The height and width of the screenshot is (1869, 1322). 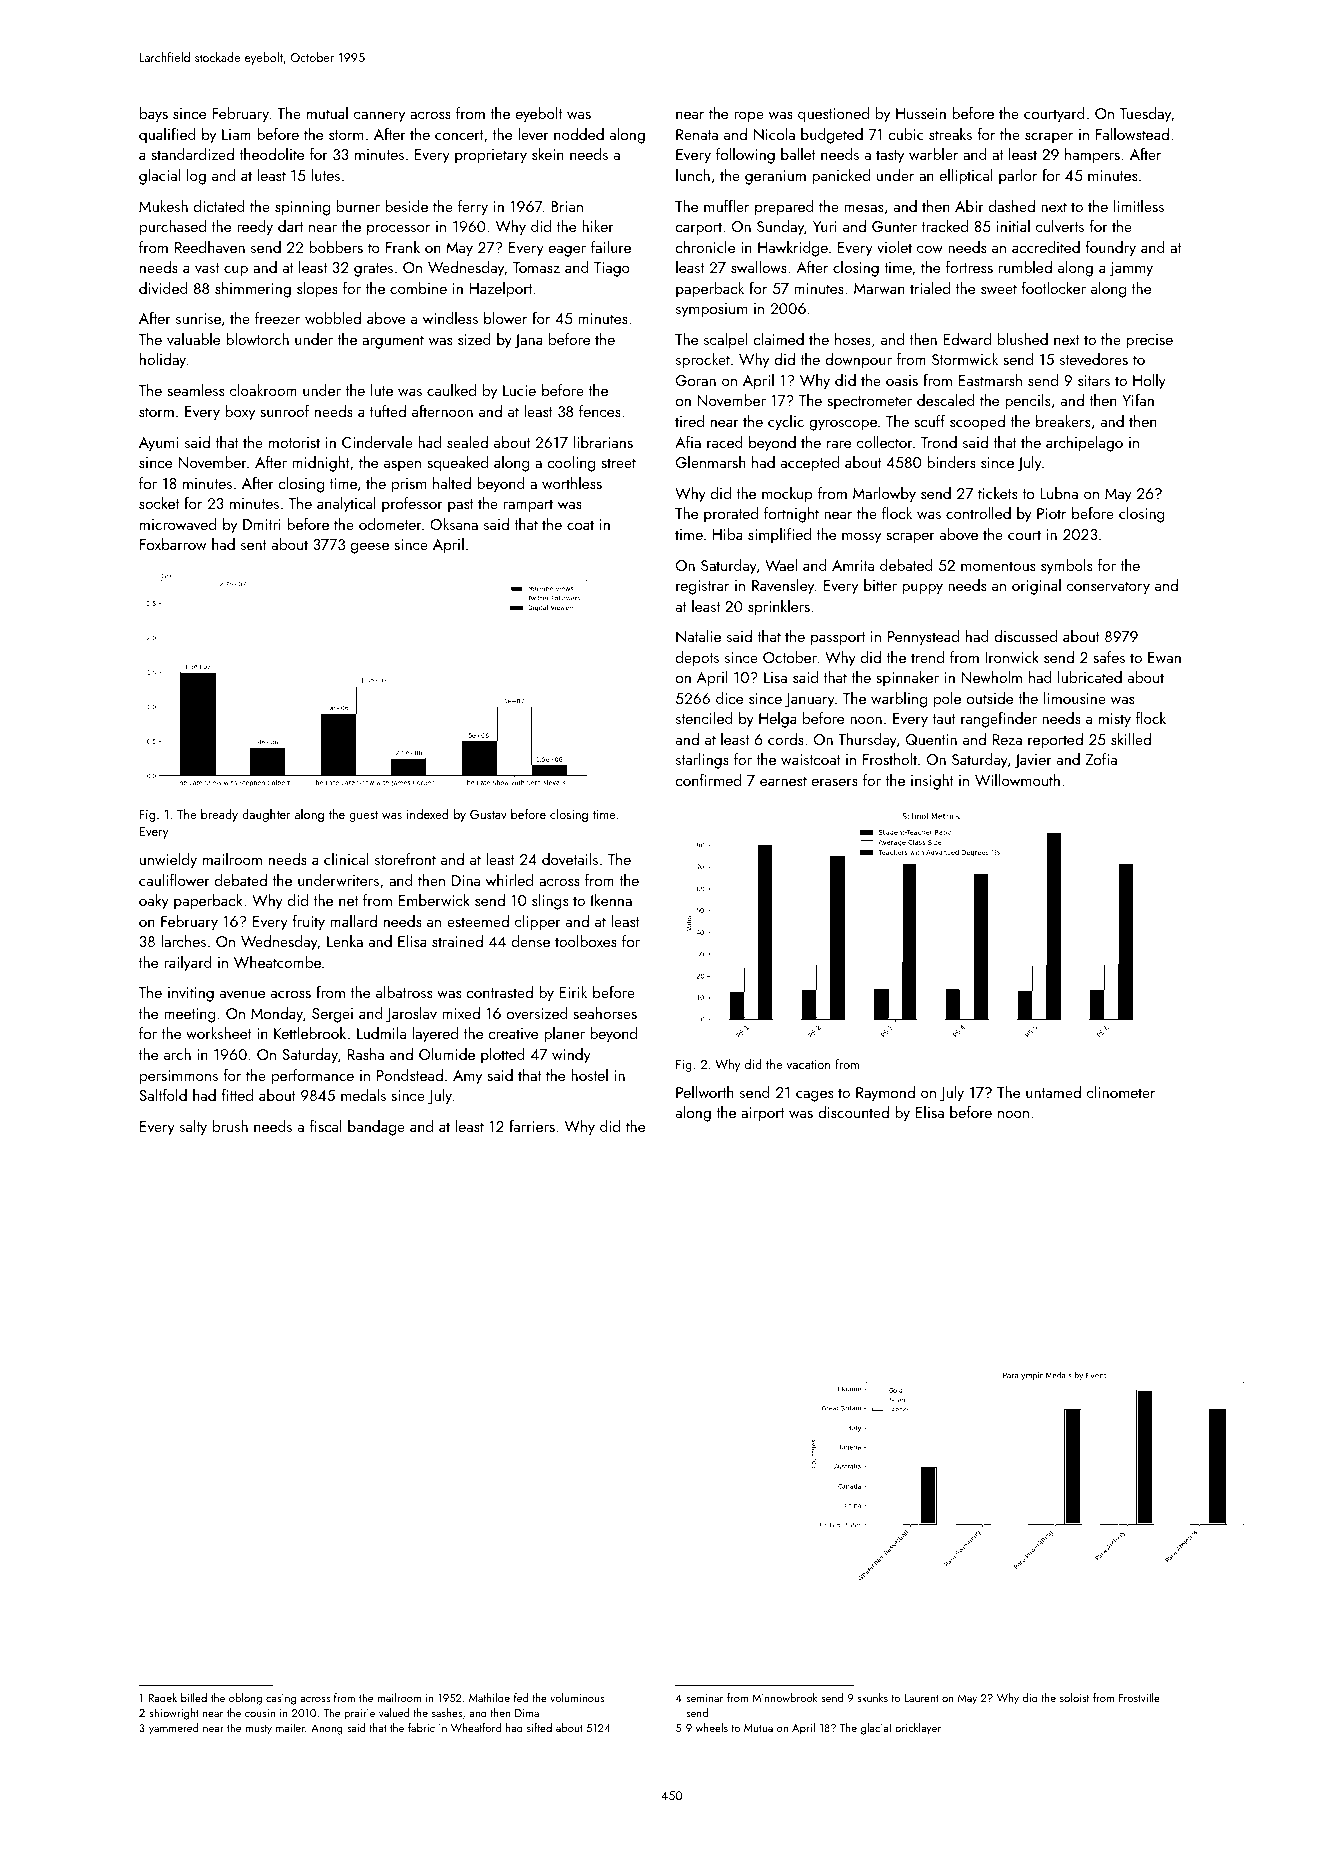 I want to click on rope, so click(x=749, y=117).
